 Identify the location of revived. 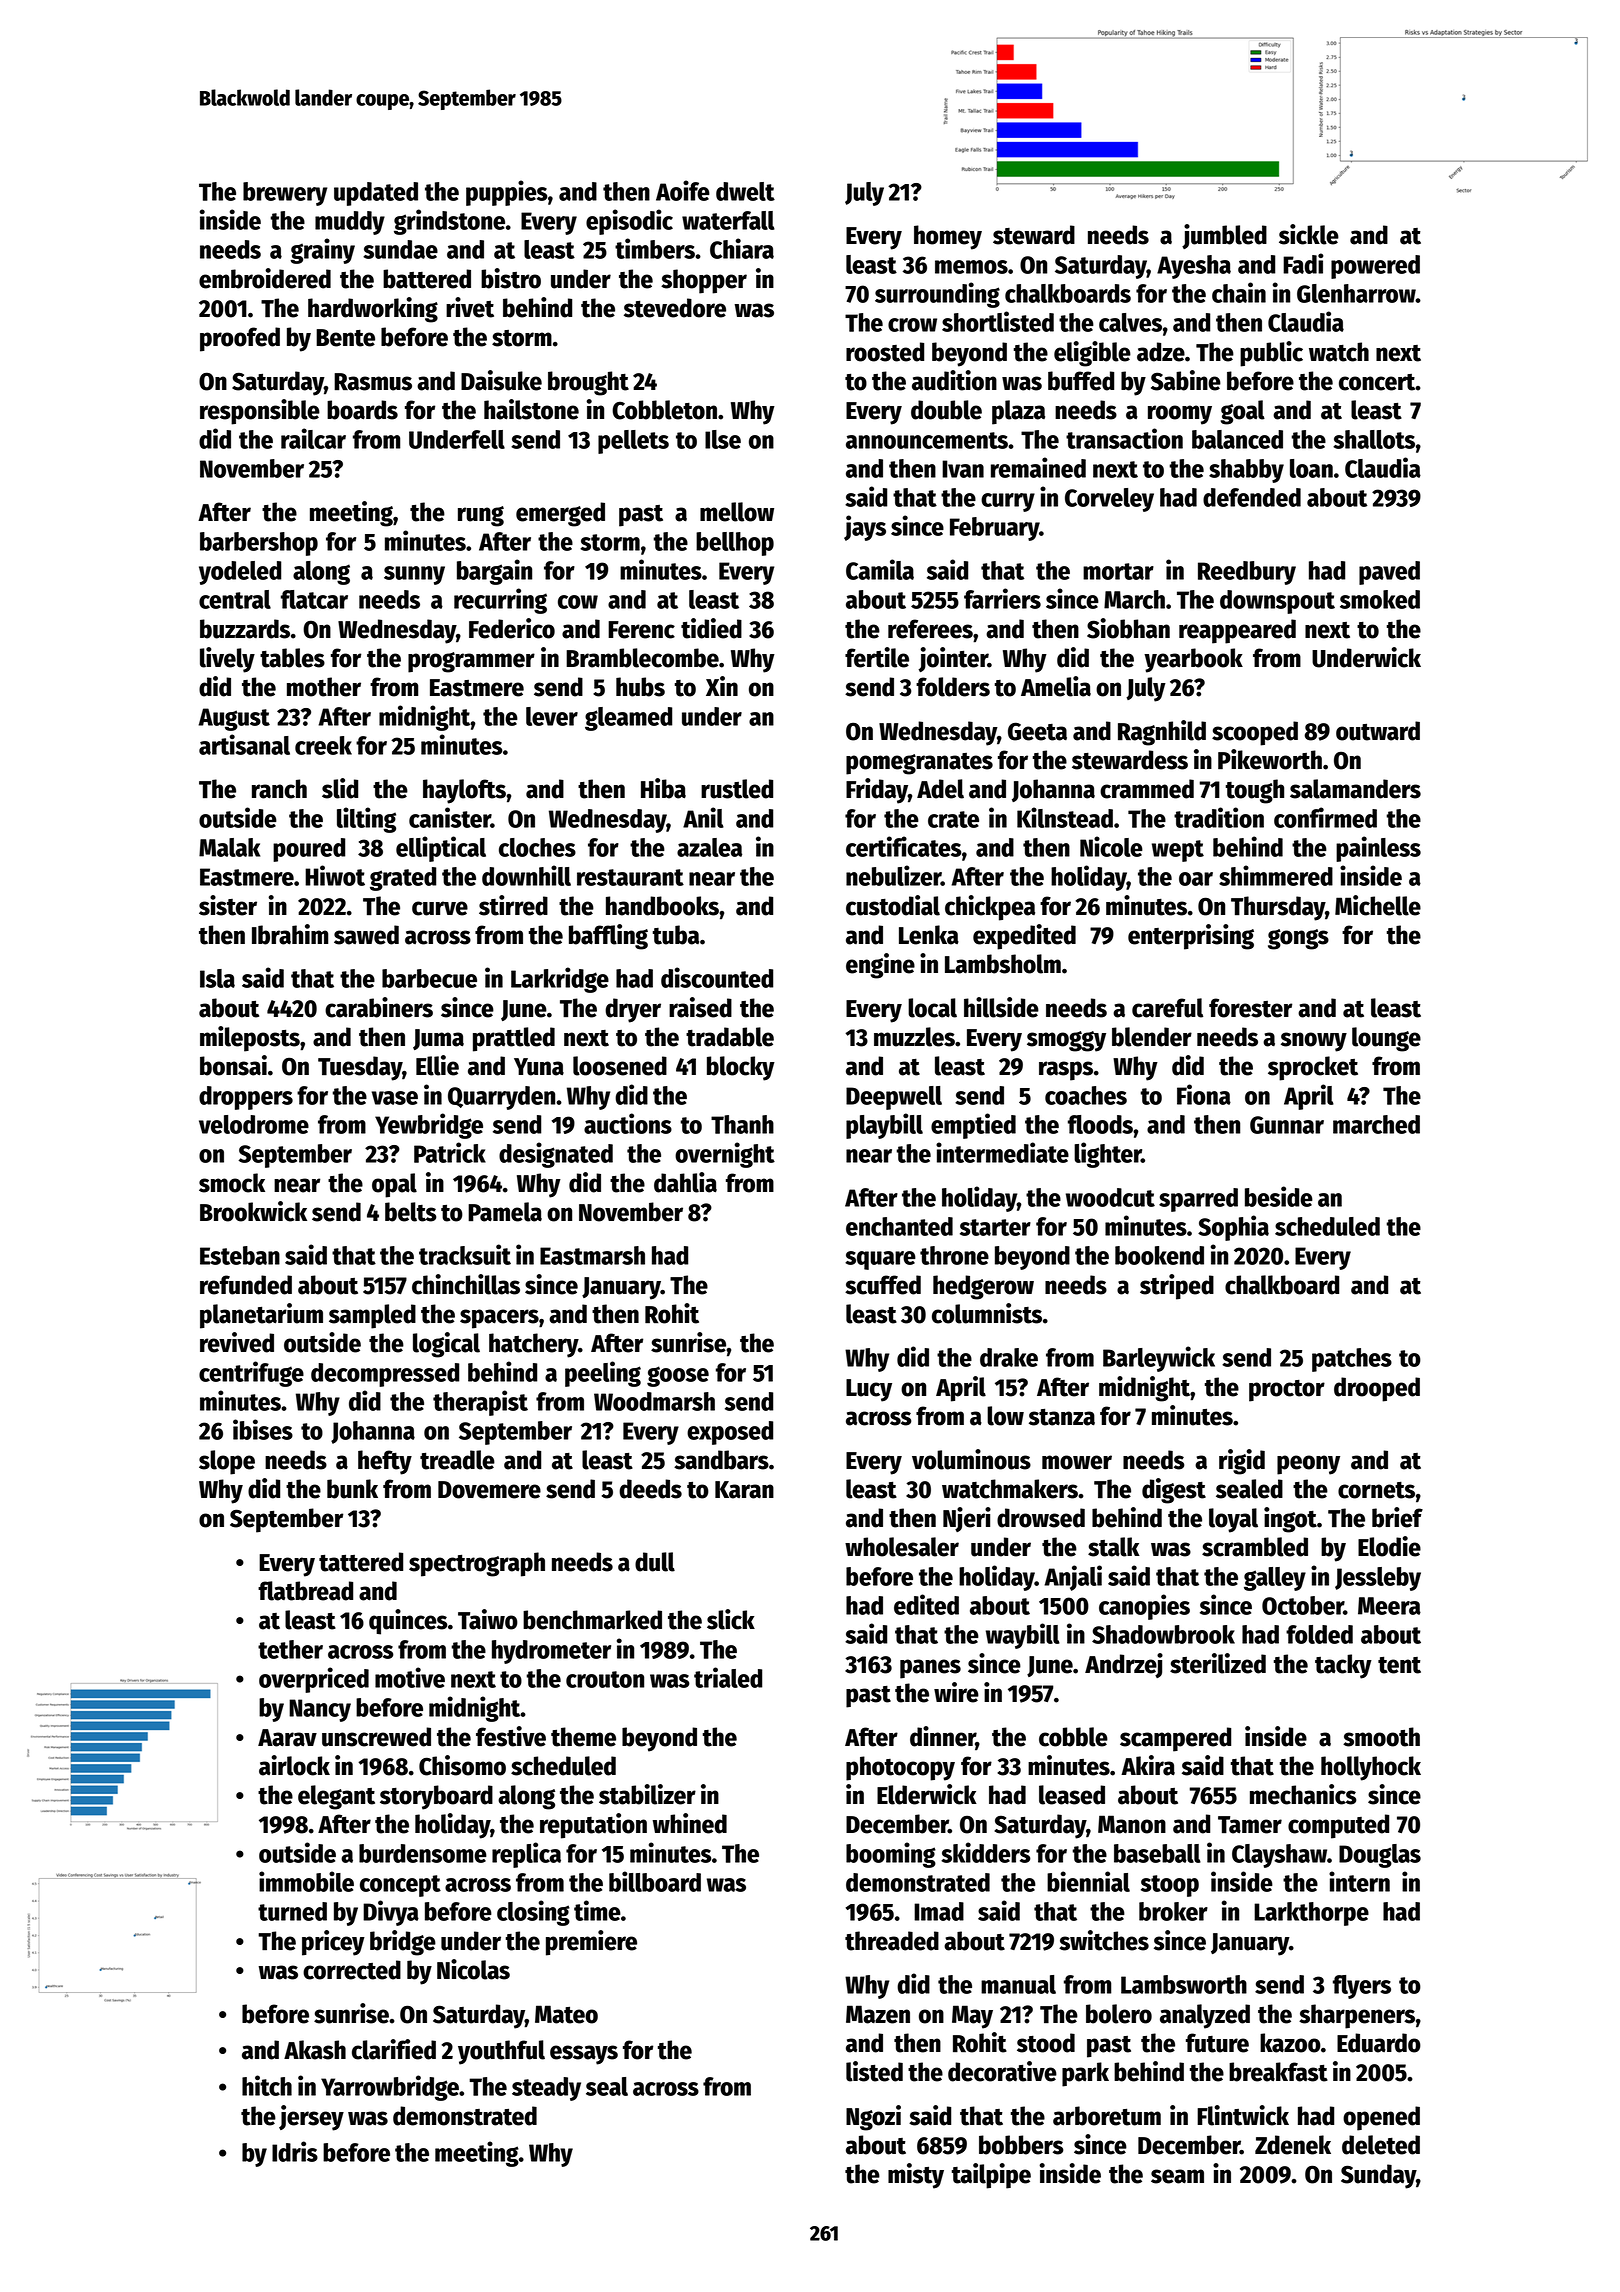
(237, 1342).
